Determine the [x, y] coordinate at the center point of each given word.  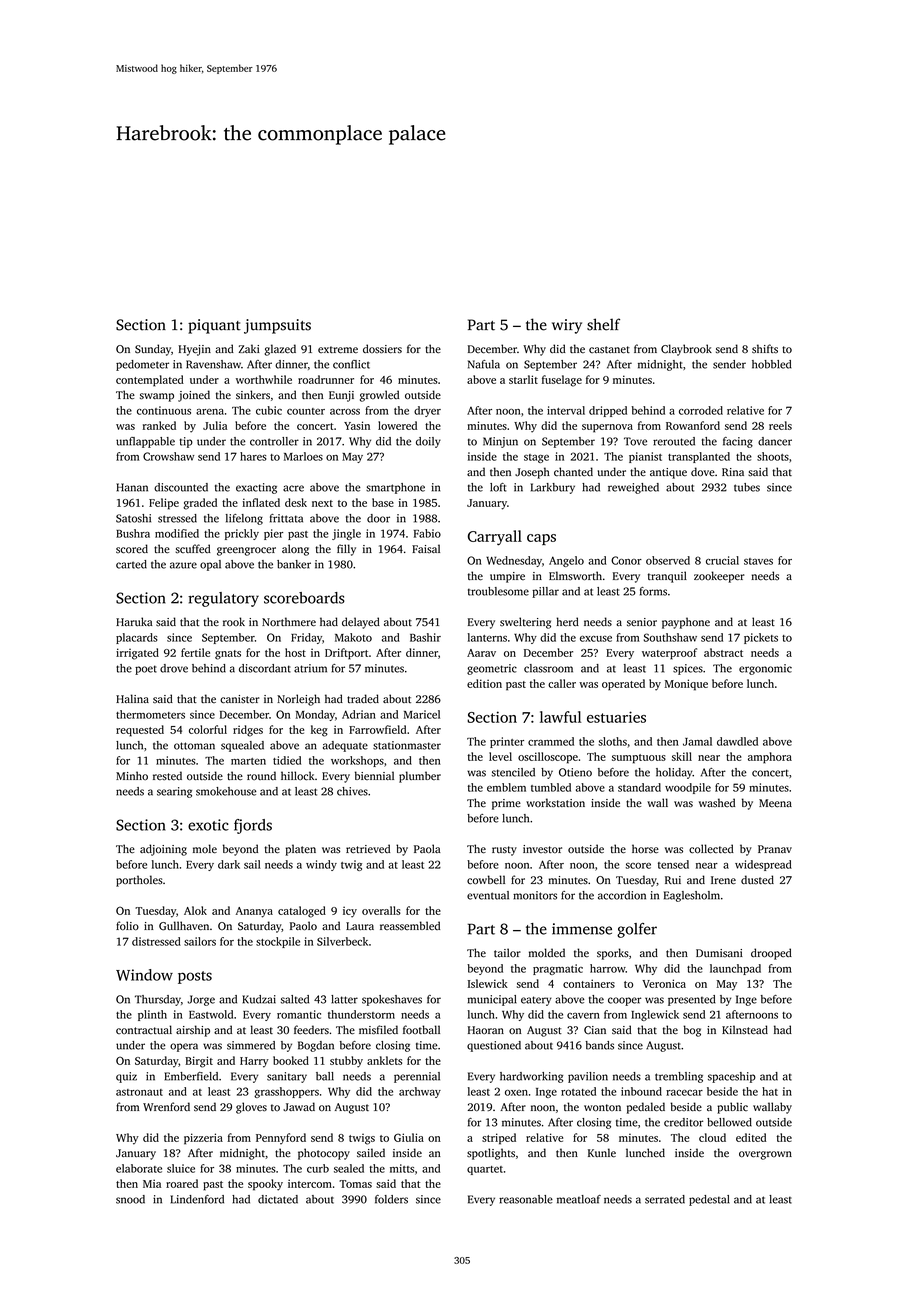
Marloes [303, 456]
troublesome [498, 591]
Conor [626, 560]
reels [780, 425]
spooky [265, 1185]
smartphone [395, 488]
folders [391, 1199]
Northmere [289, 622]
